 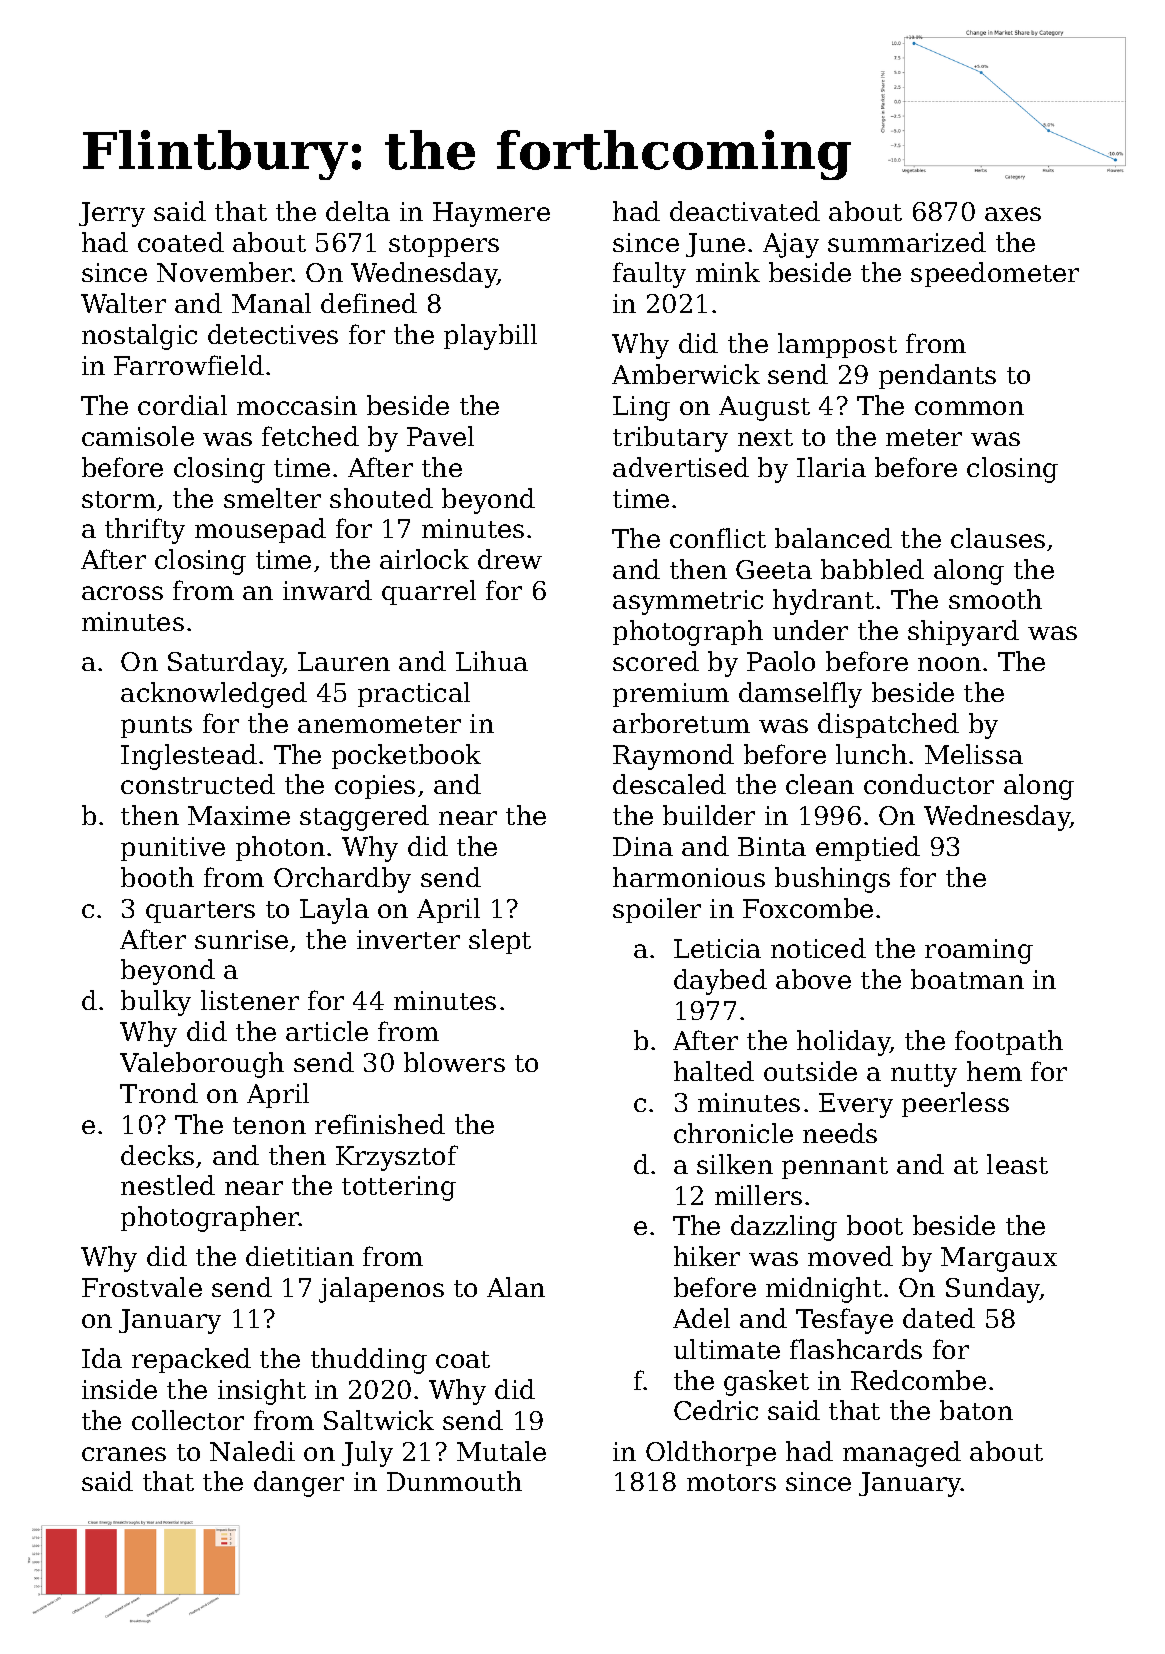 What do you see at coordinates (1013, 214) in the screenshot?
I see `axes` at bounding box center [1013, 214].
